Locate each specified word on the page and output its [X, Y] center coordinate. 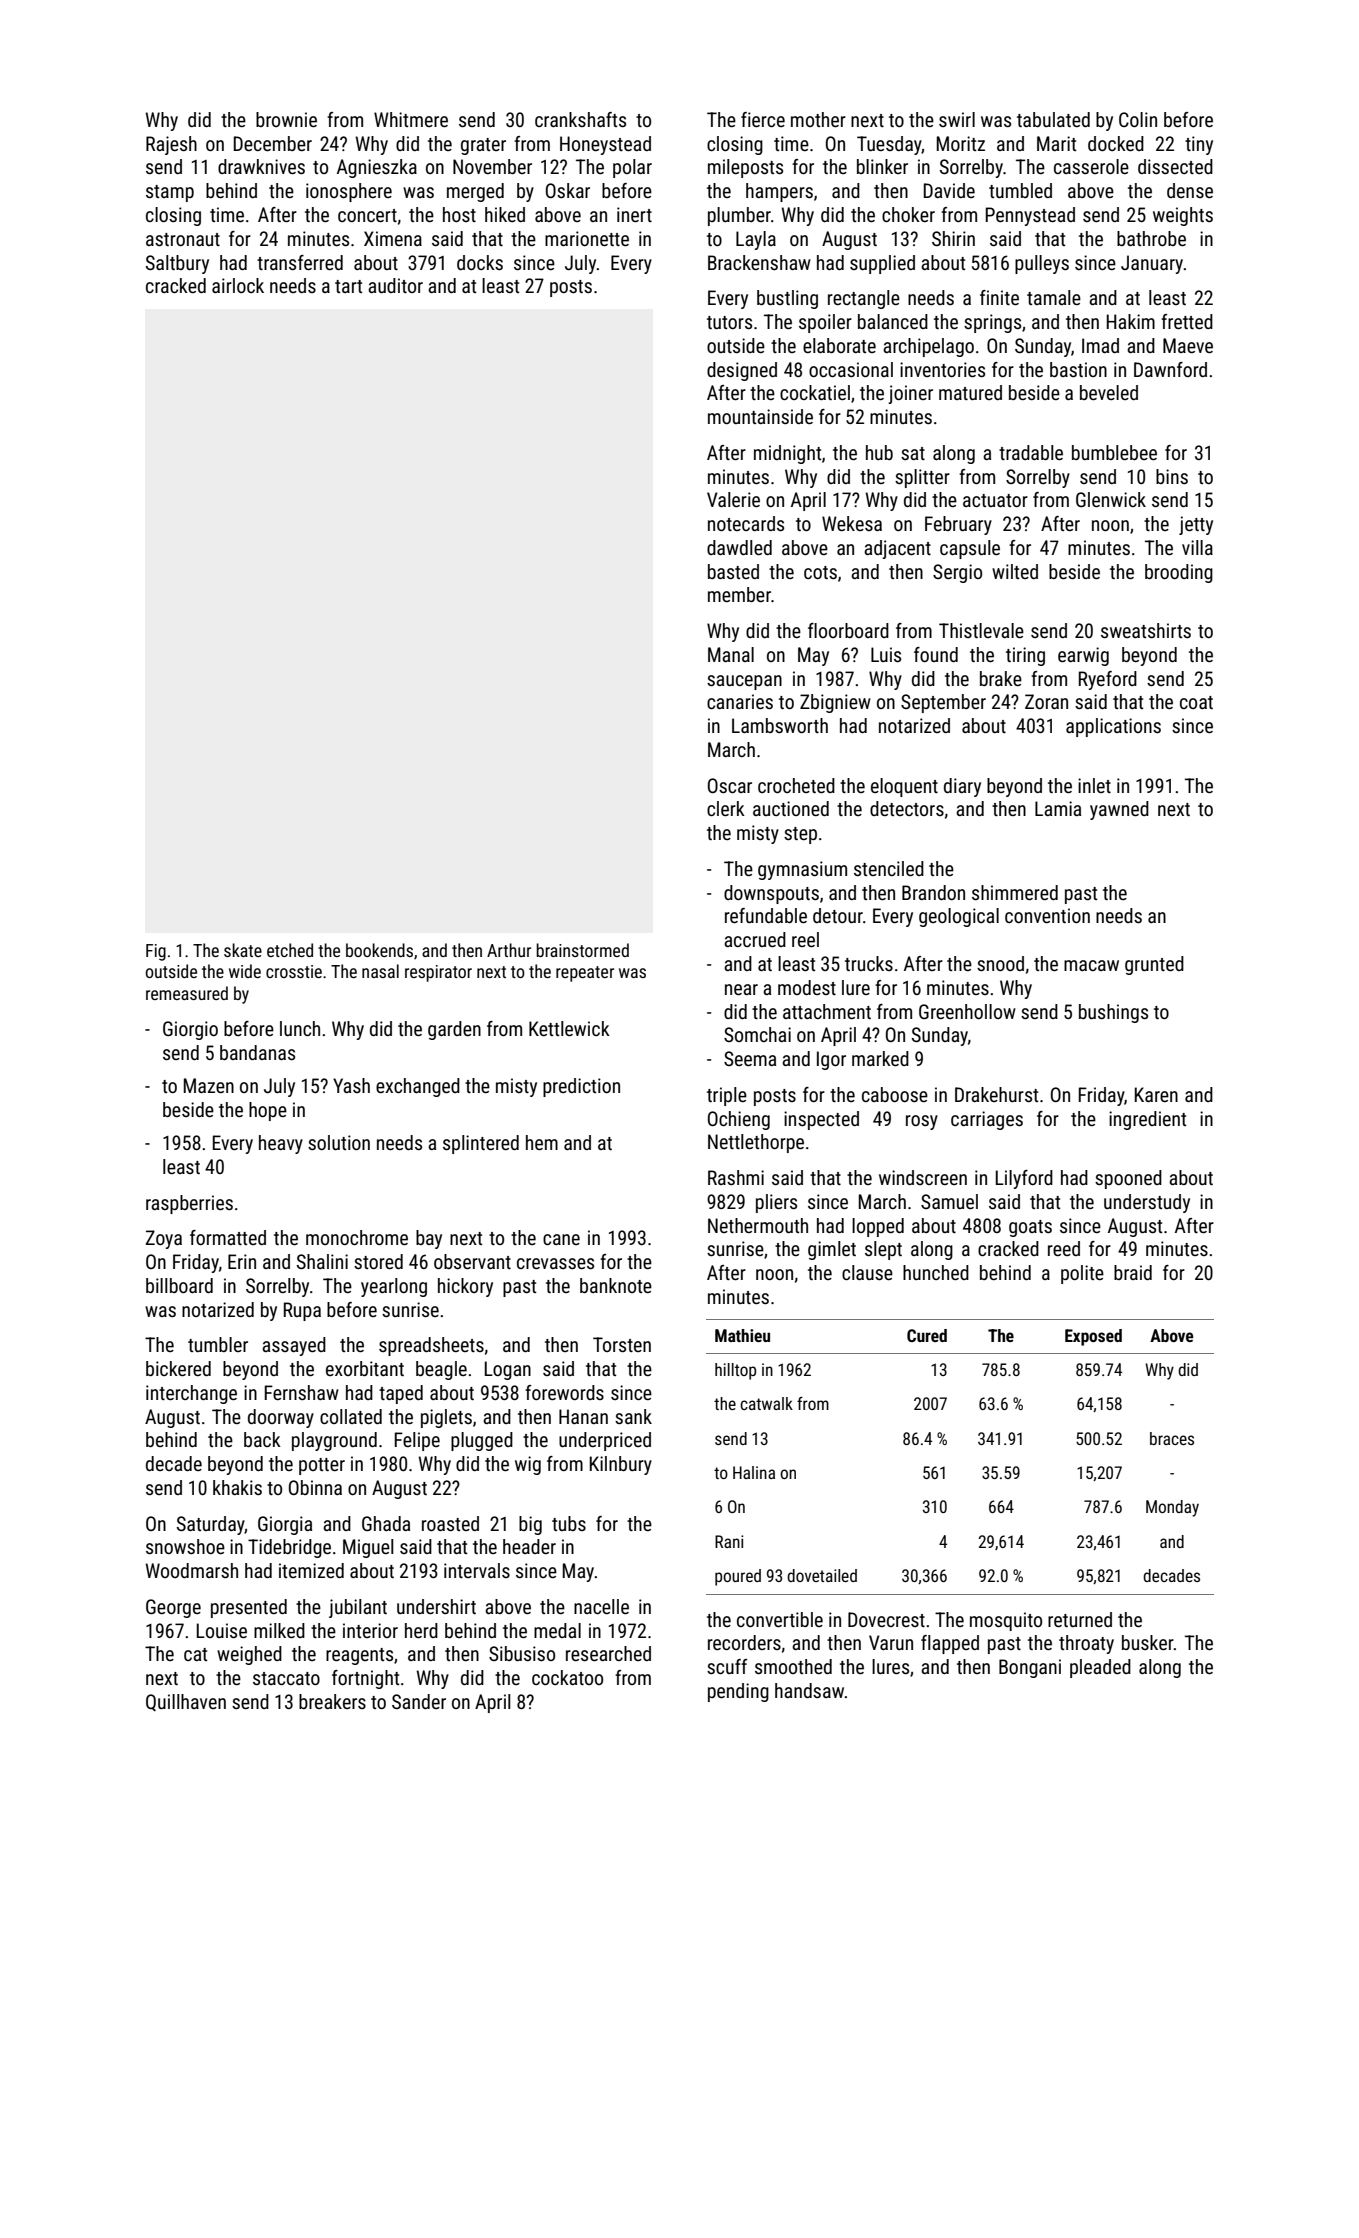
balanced [893, 321]
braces [1172, 1438]
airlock [238, 285]
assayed [294, 1346]
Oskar [568, 190]
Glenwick [1111, 499]
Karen [1156, 1094]
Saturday [211, 1525]
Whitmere [411, 119]
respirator [438, 973]
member [739, 594]
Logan [508, 1370]
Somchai [757, 1034]
